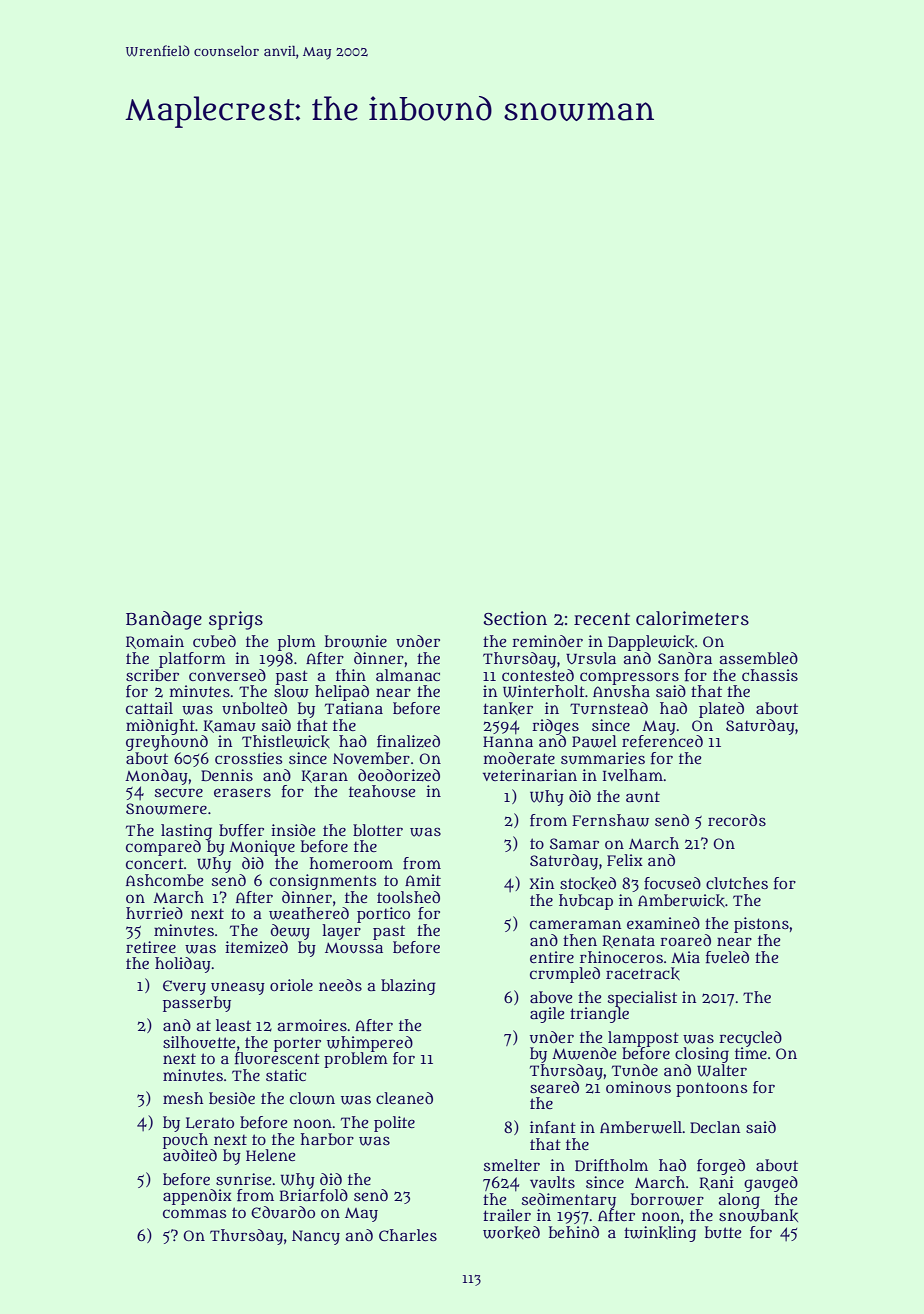 This screenshot has height=1314, width=924. Describe the element at coordinates (663, 923) in the screenshot. I see `examined` at that location.
